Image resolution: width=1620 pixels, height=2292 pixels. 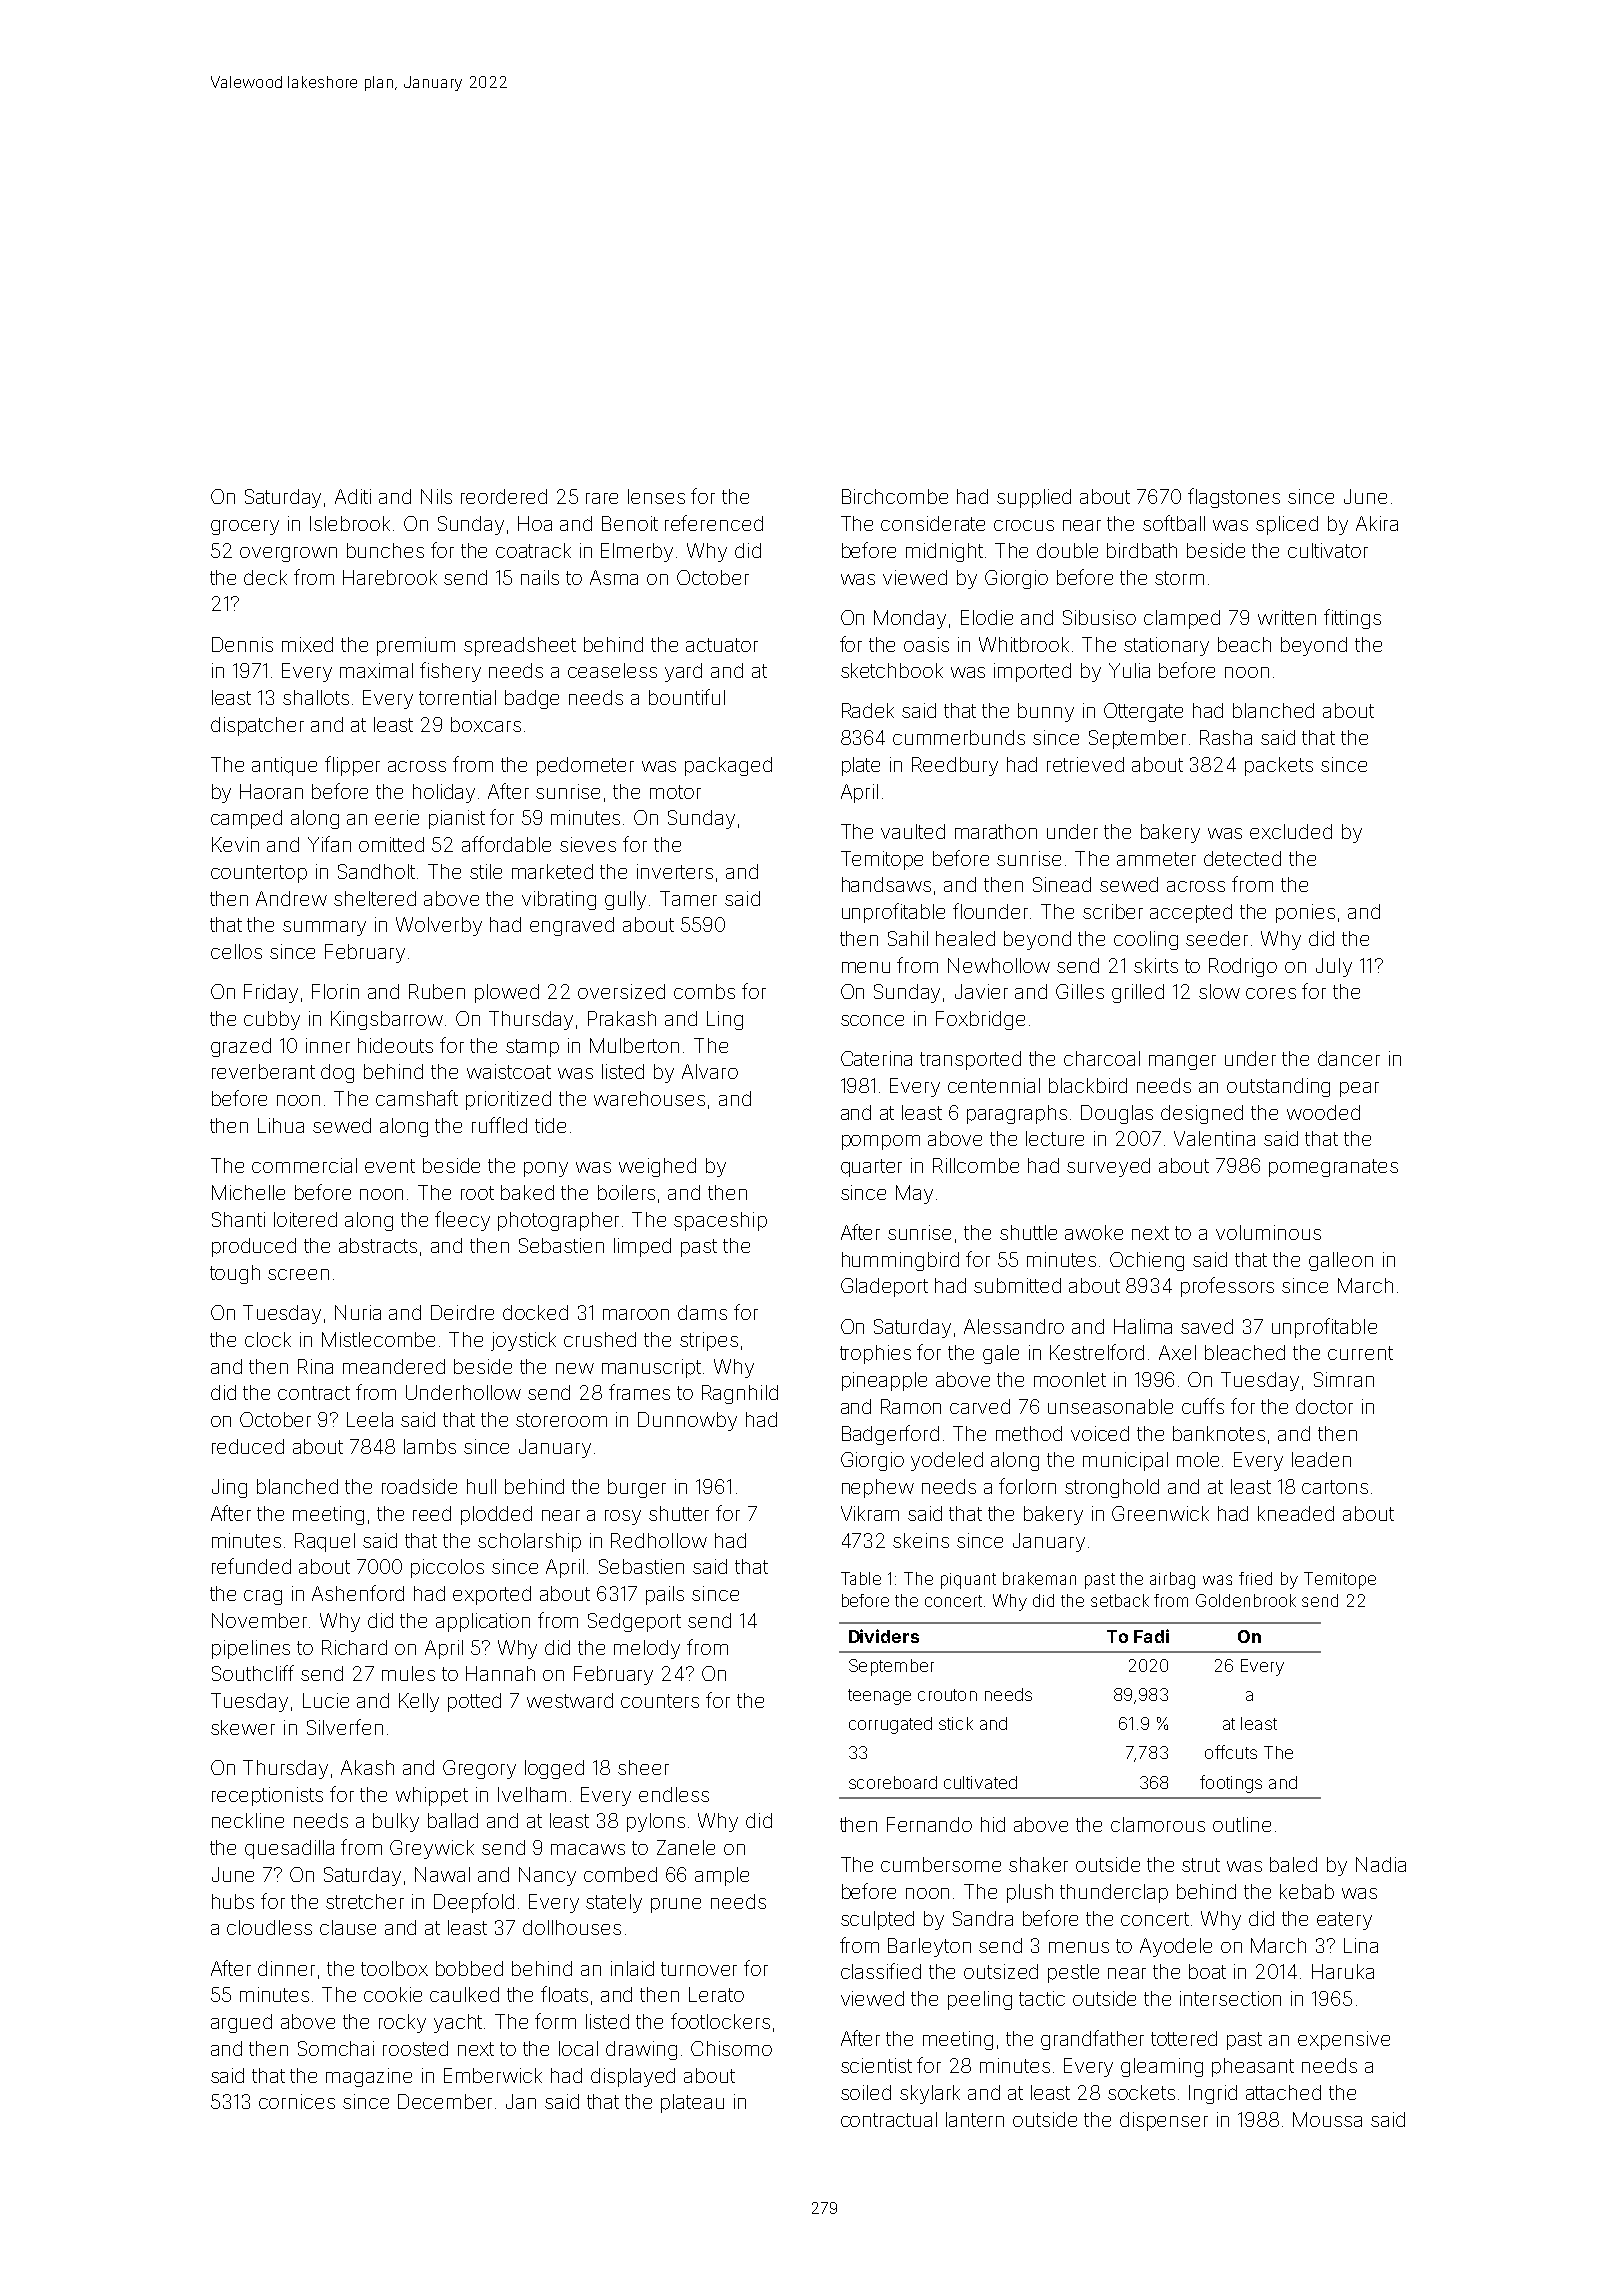 I want to click on cloudless, so click(x=269, y=1927).
